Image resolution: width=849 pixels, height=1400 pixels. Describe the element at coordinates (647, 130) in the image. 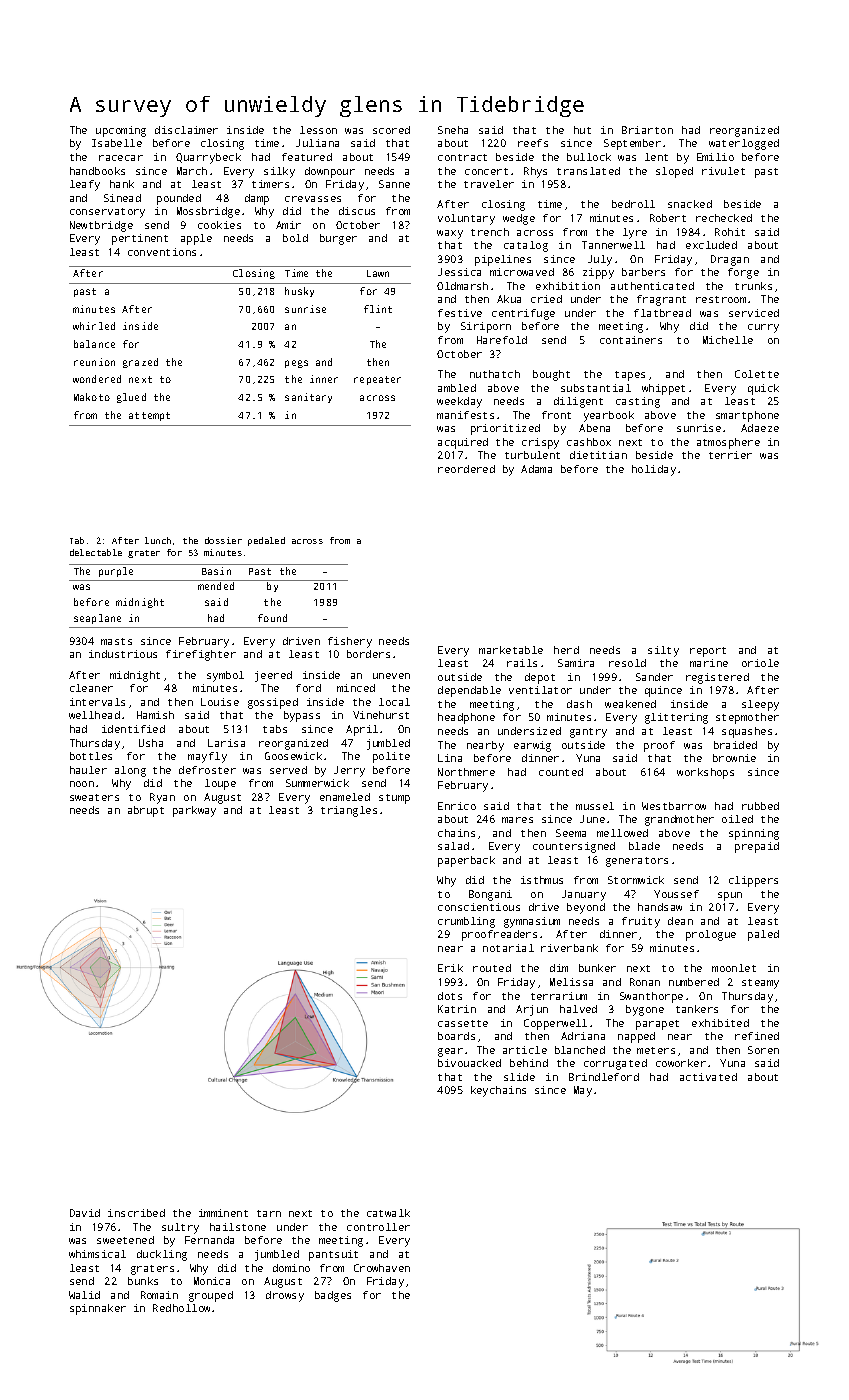

I see `Briarton` at that location.
